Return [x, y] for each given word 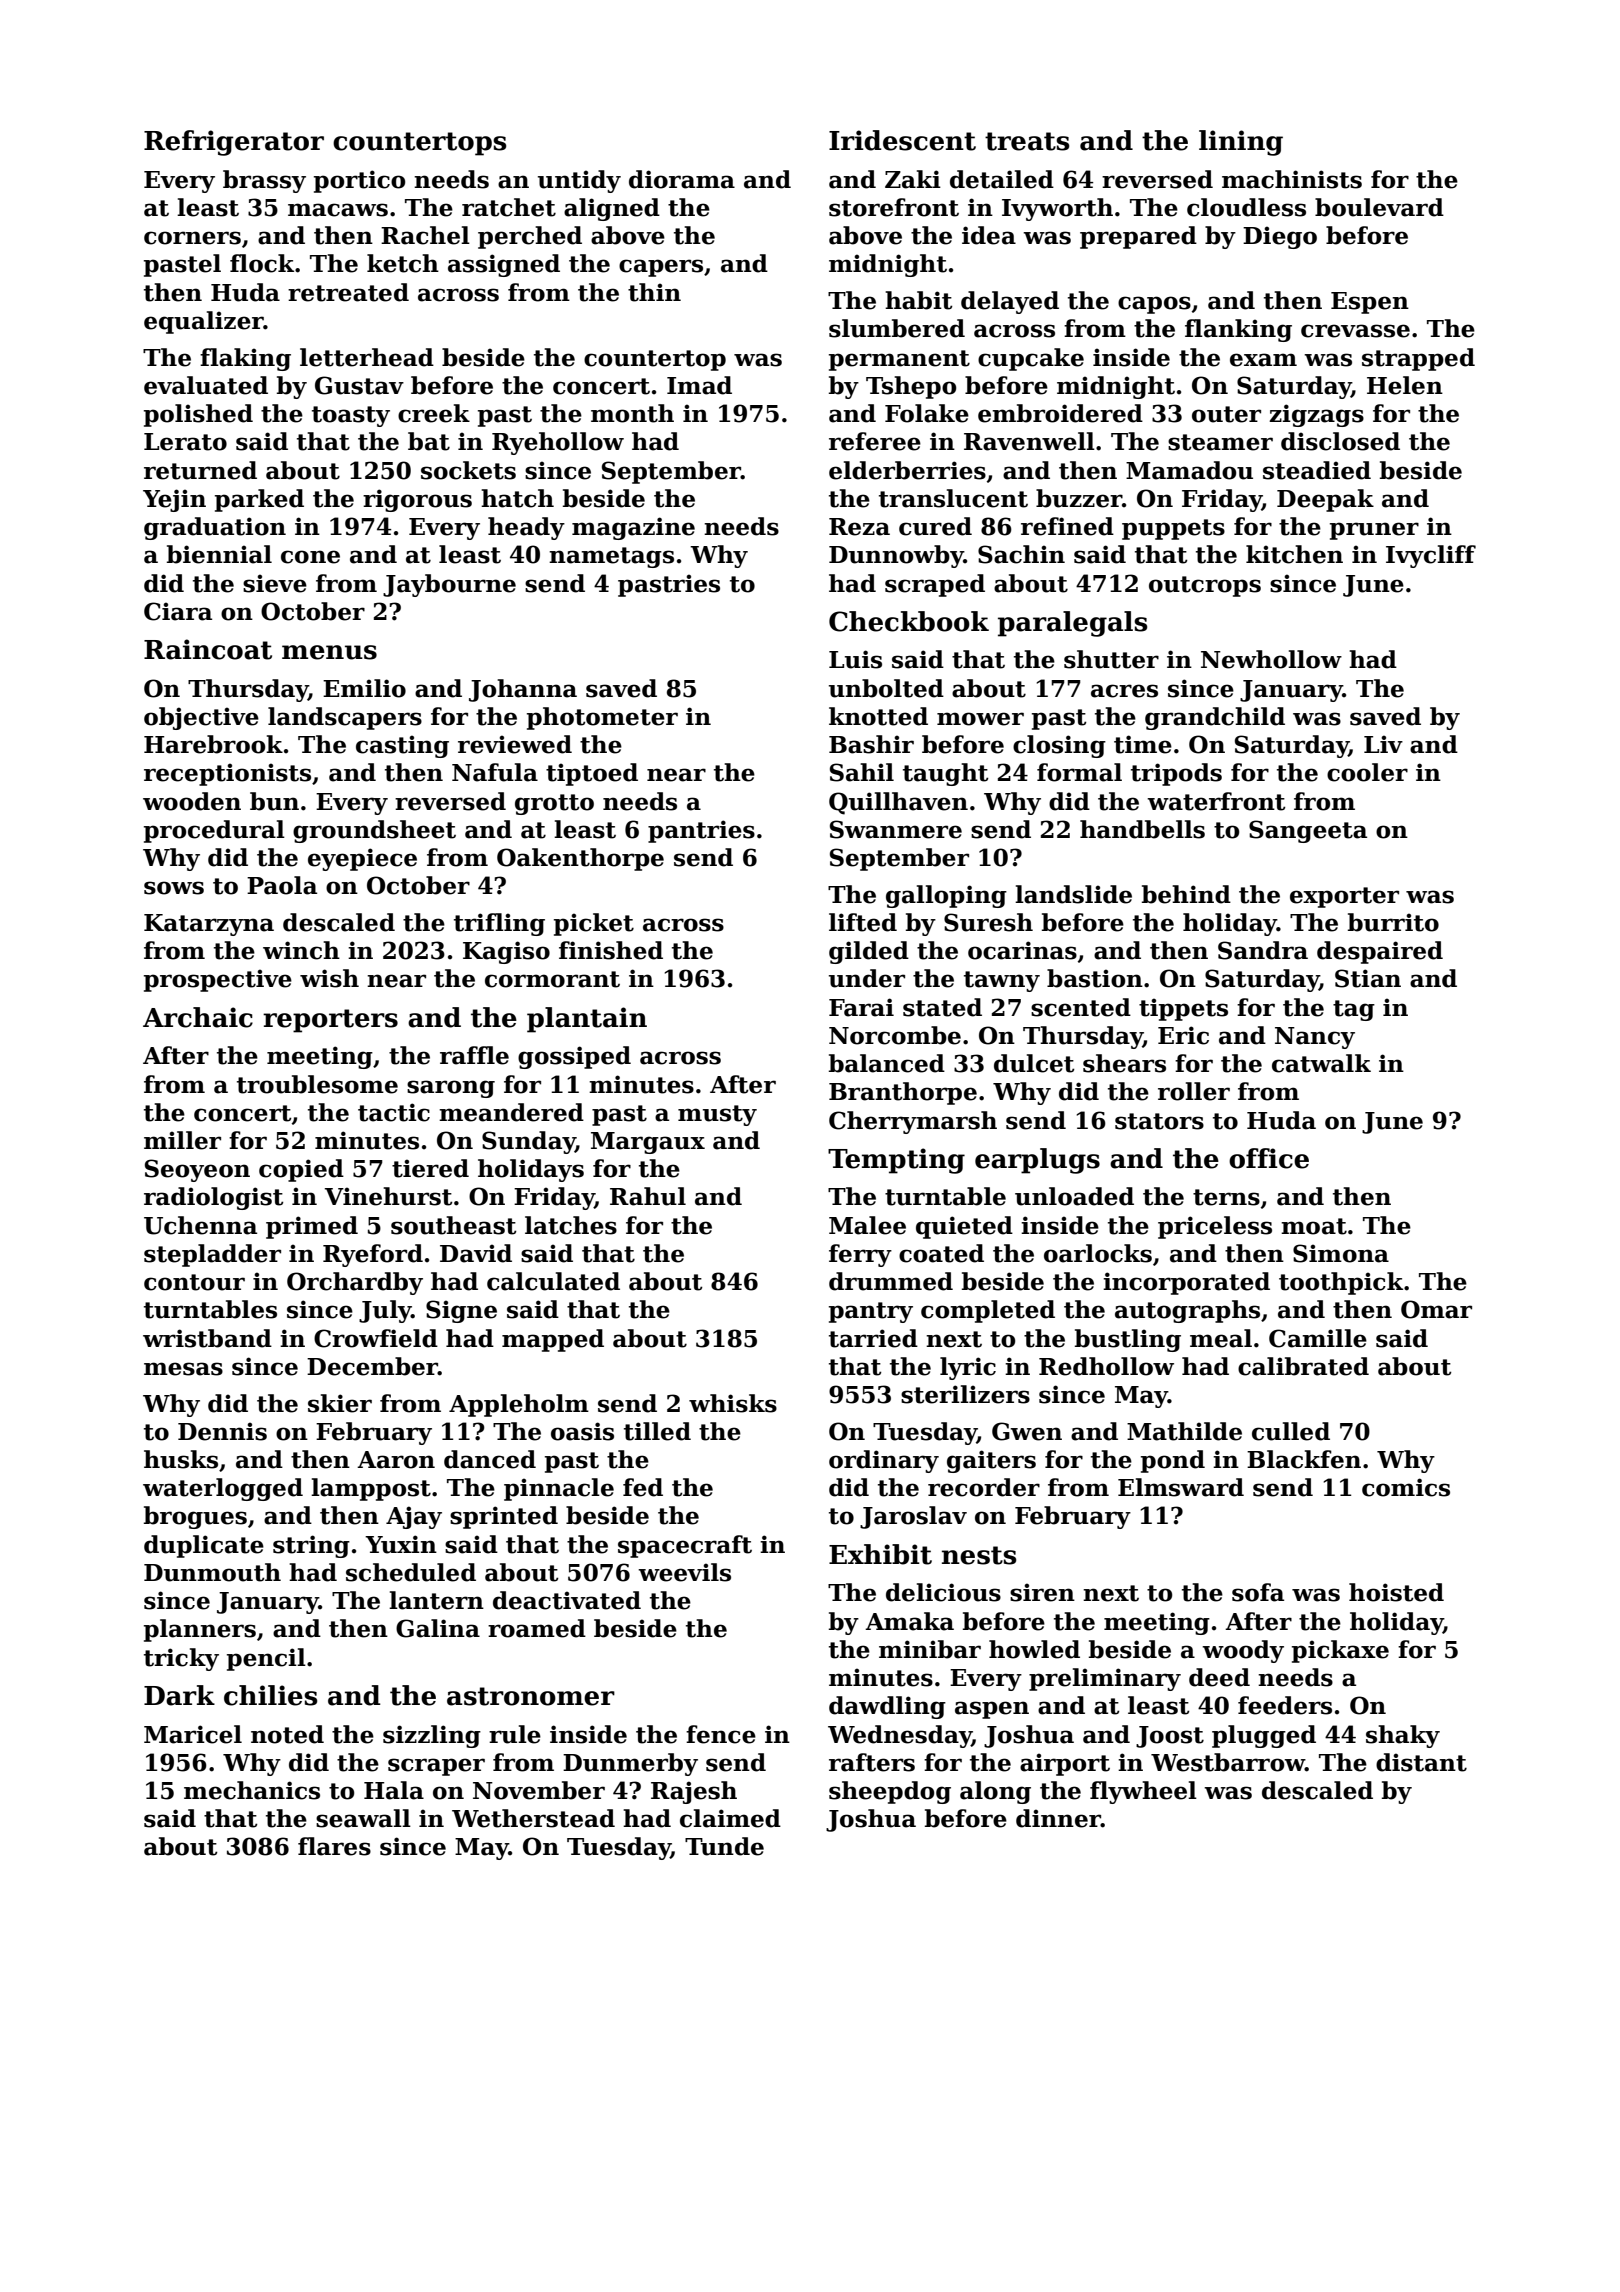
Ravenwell [1029, 441]
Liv [1383, 744]
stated [942, 1007]
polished [198, 415]
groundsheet [374, 831]
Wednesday [900, 1736]
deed [1219, 1677]
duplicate [204, 1546]
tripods [1176, 774]
